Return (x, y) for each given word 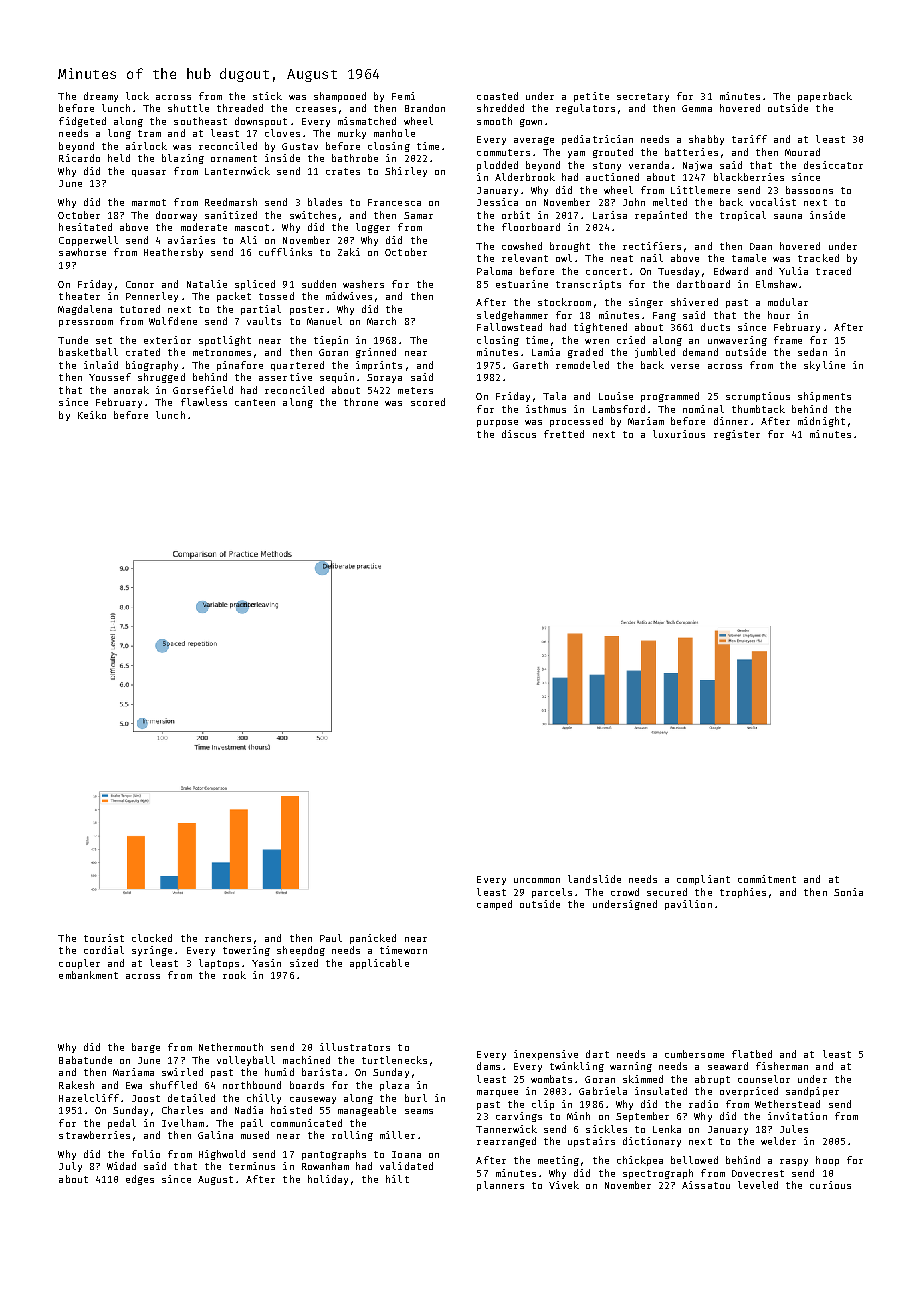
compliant (703, 880)
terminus (252, 1166)
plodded (497, 166)
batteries (691, 152)
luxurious (679, 434)
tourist (104, 938)
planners (500, 1186)
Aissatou (706, 1185)
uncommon (537, 880)
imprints (379, 366)
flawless (204, 402)
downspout (261, 122)
